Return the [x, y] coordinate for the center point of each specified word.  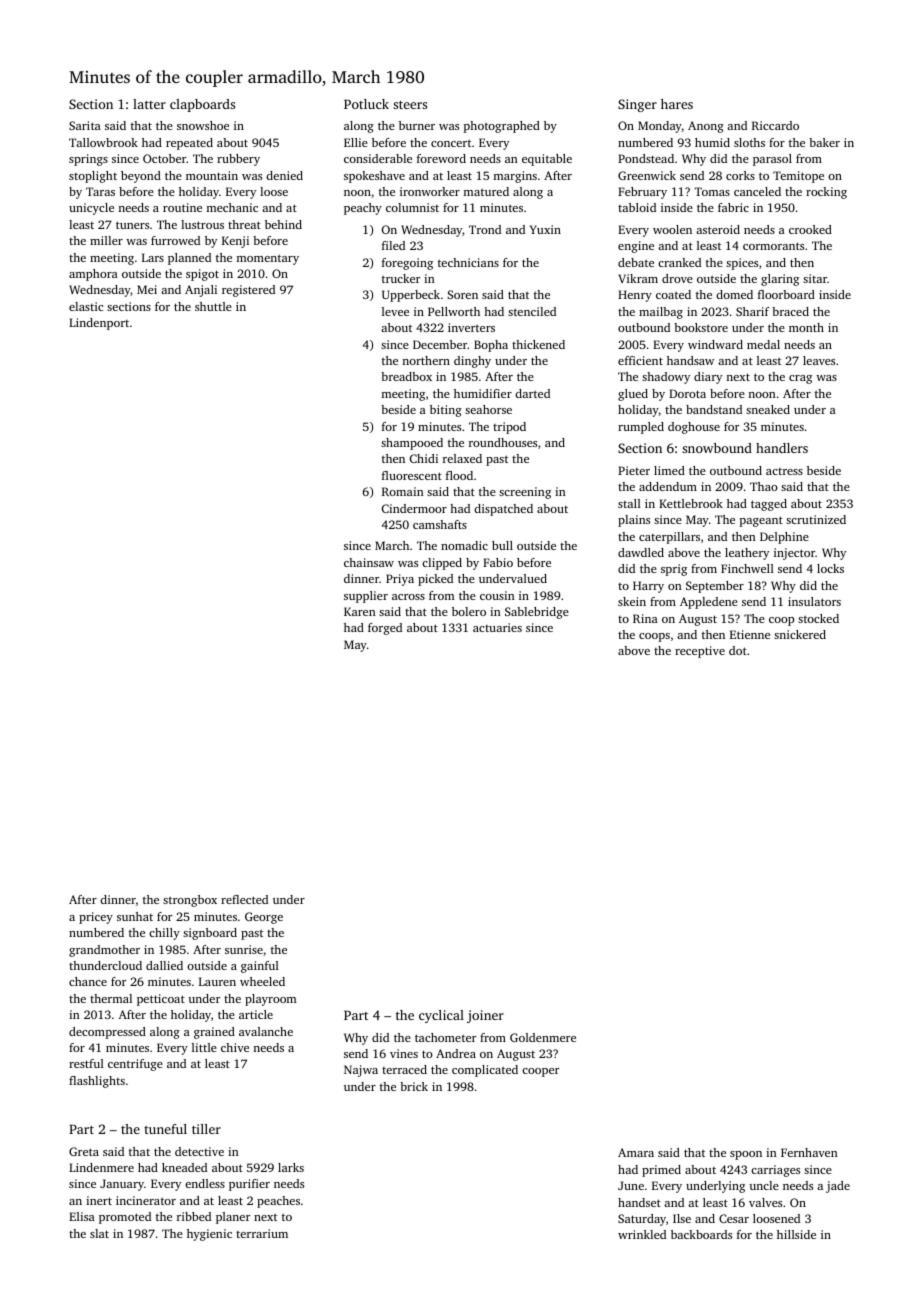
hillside [796, 1234]
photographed [502, 127]
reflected [244, 899]
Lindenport [99, 324]
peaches [278, 1202]
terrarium [262, 1233]
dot [738, 650]
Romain [403, 491]
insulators [814, 601]
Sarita [85, 125]
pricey [96, 918]
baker [824, 142]
